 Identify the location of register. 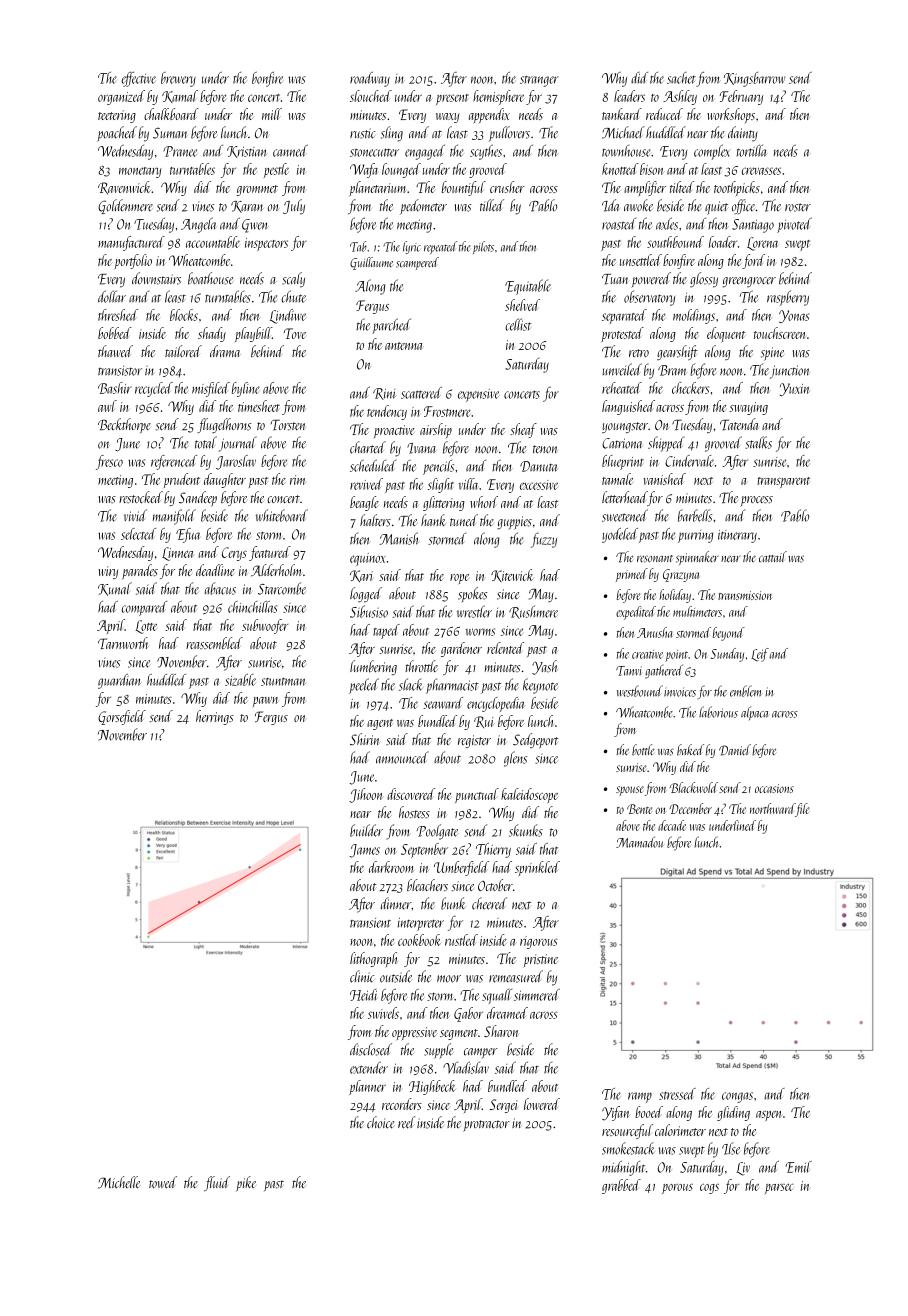
(474, 741).
